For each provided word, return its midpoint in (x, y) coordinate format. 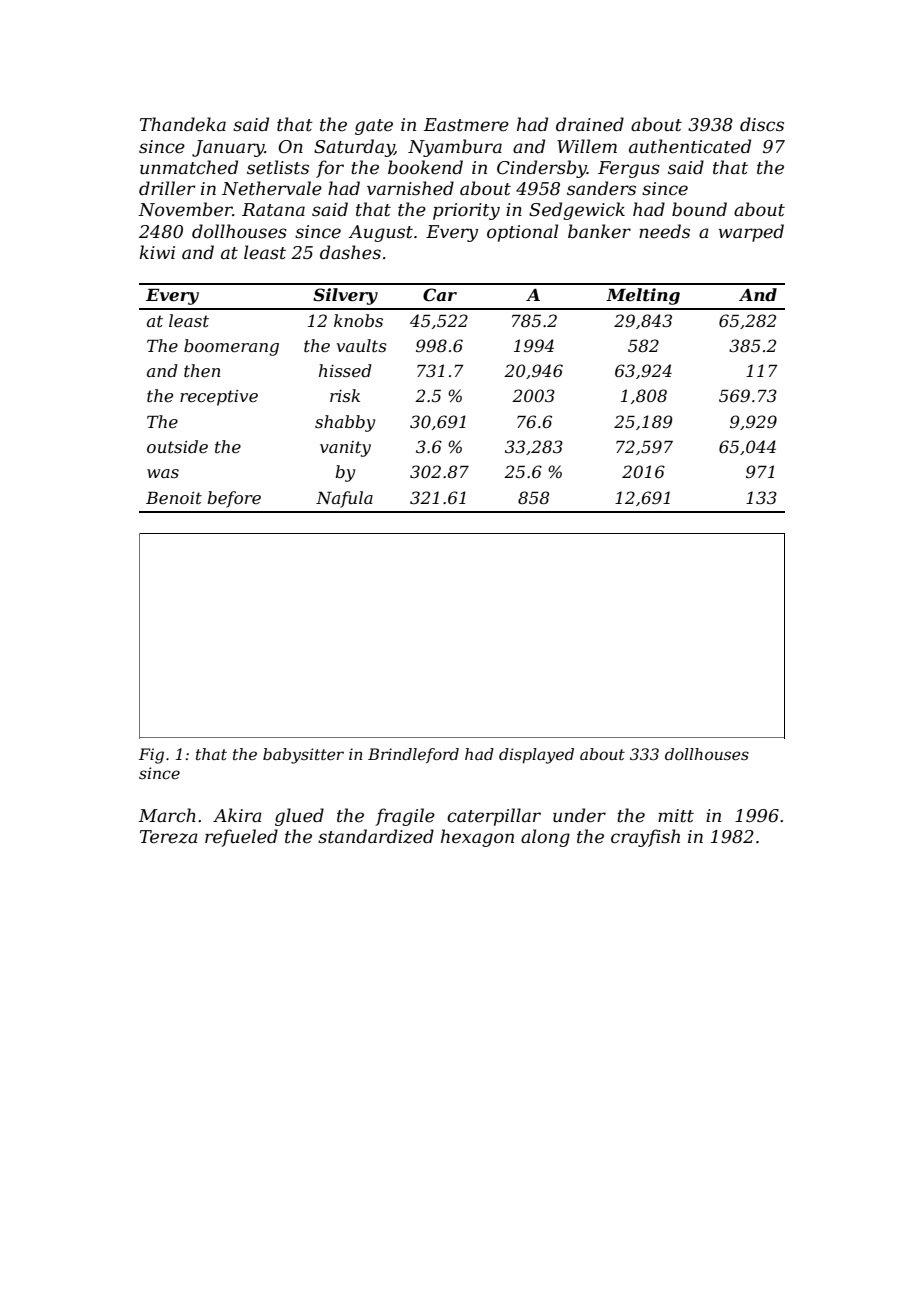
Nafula (344, 499)
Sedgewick (577, 211)
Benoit (174, 498)
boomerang (231, 347)
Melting (643, 296)
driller (167, 188)
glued (299, 817)
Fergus (629, 169)
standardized (376, 836)
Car (440, 294)
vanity (345, 449)
